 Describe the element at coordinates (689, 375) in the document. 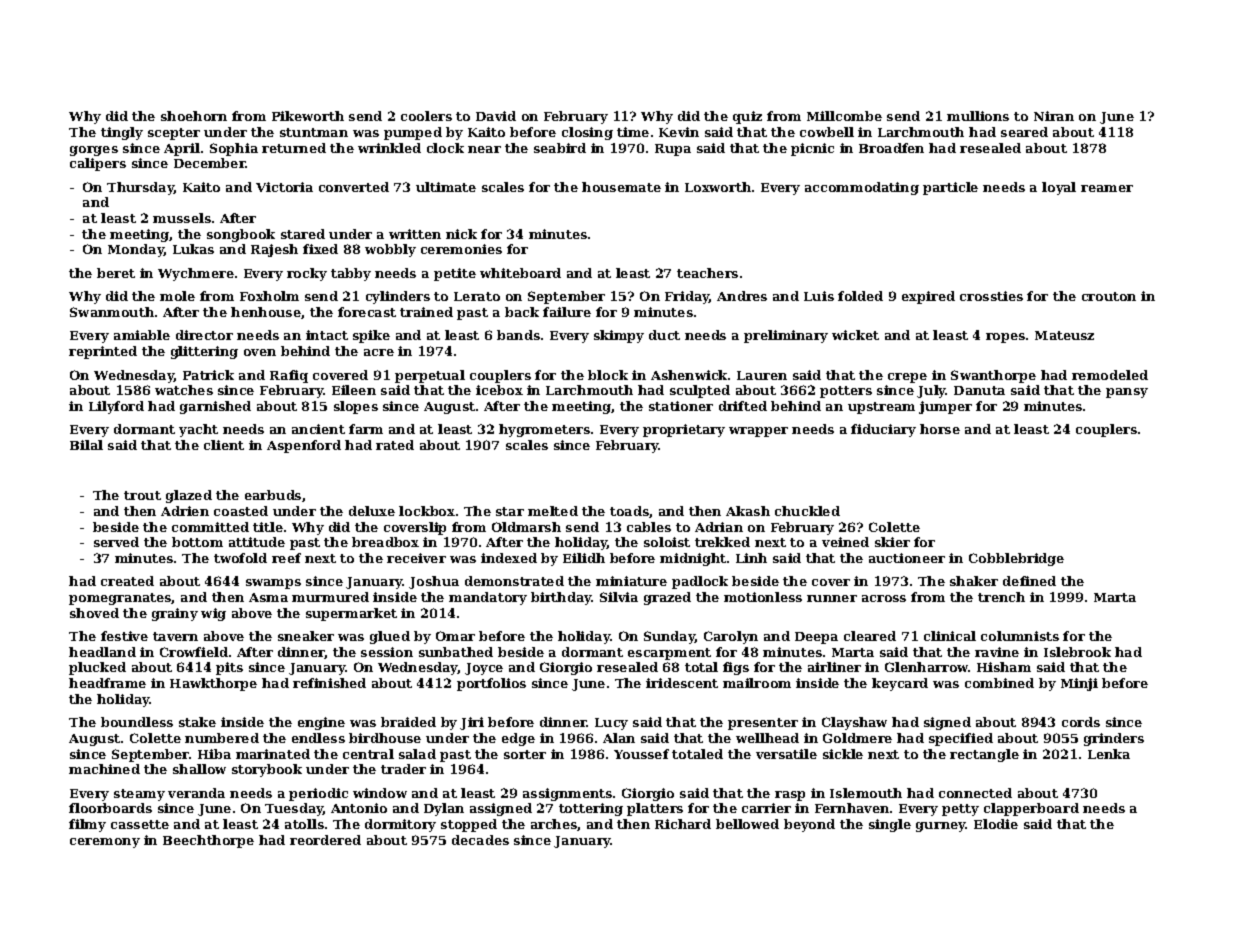

I see `Ashenwick` at that location.
